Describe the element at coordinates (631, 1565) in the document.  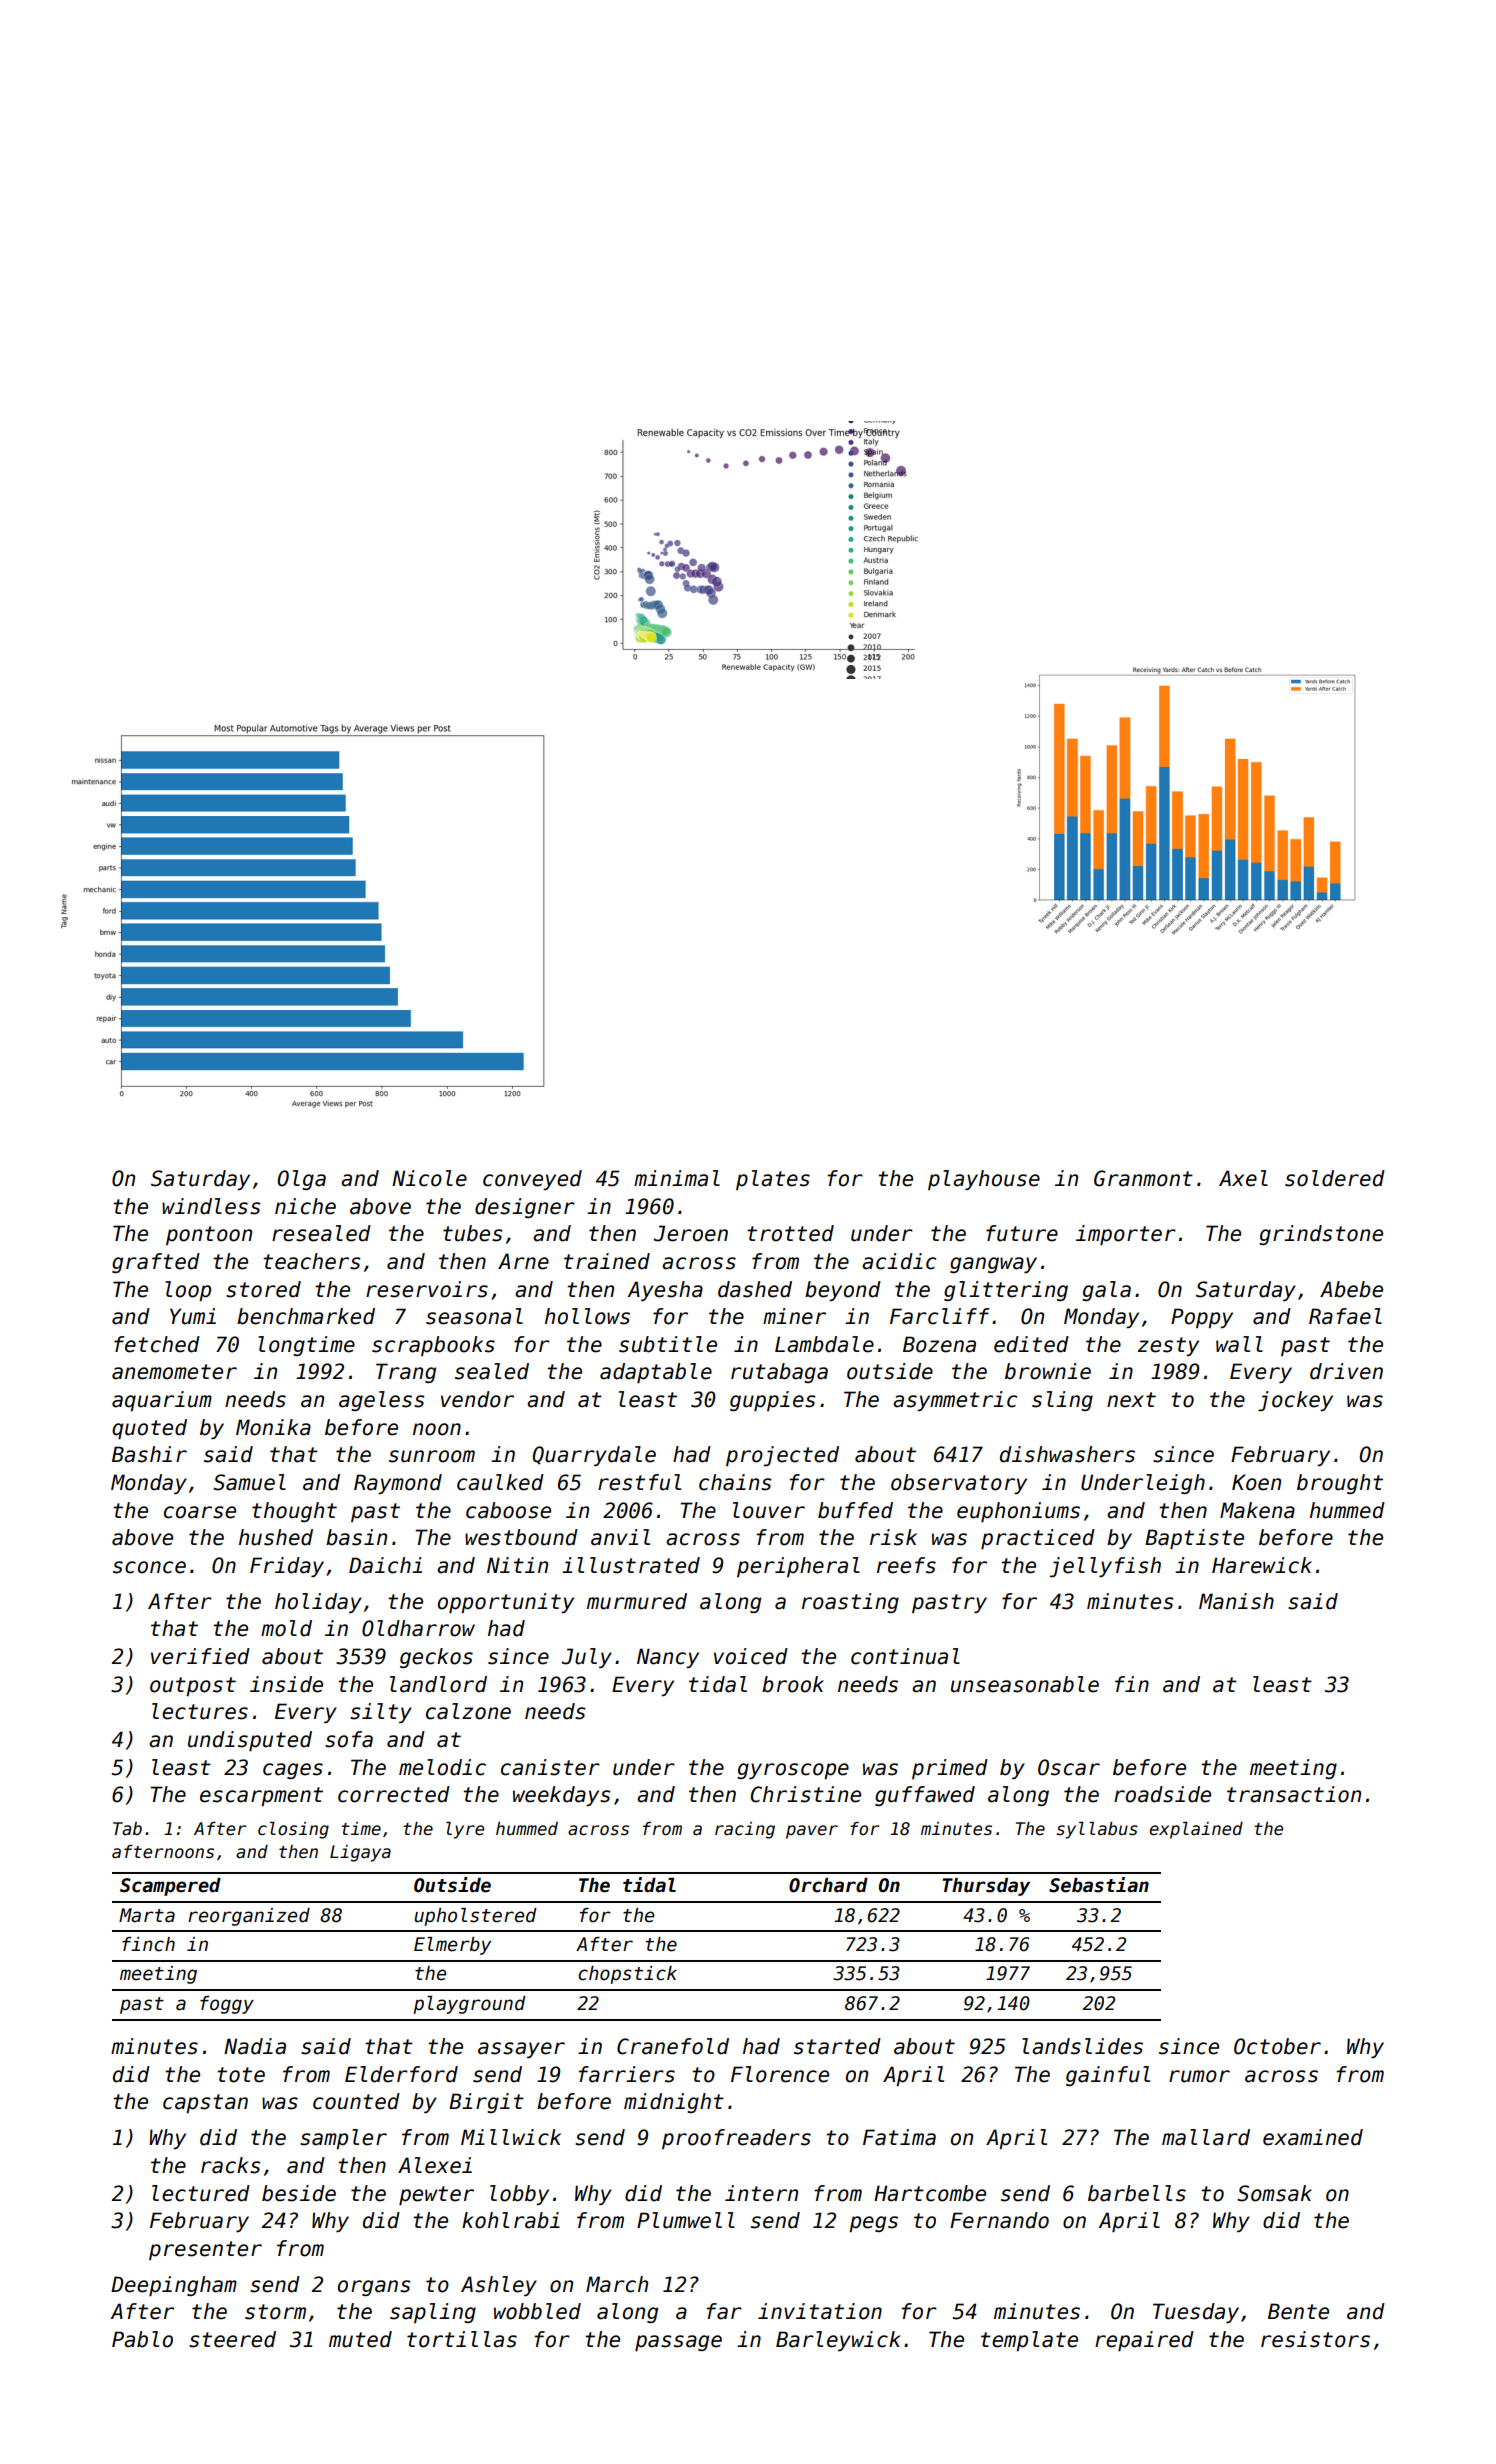
I see `illustrated` at that location.
